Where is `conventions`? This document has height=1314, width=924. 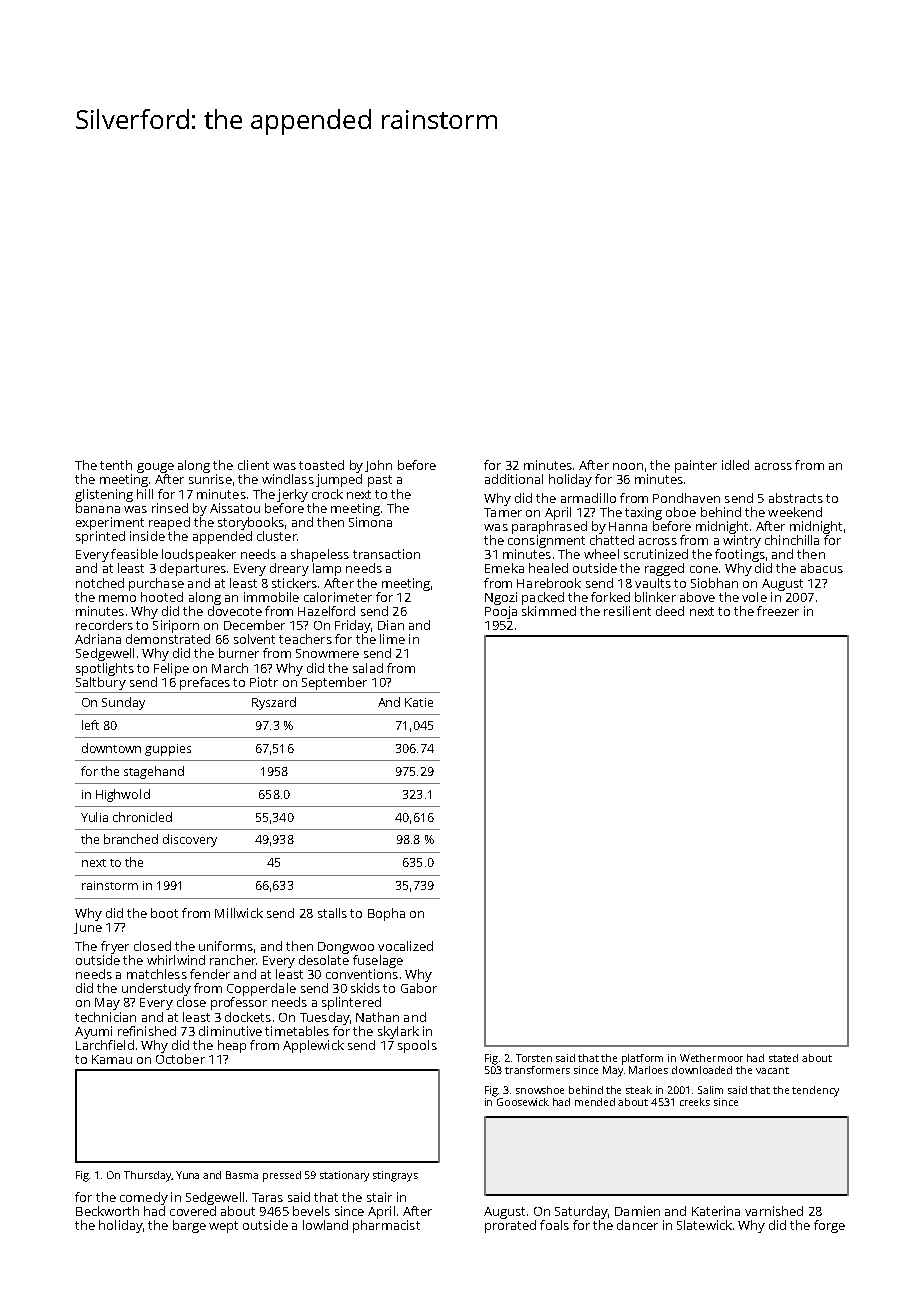
conventions is located at coordinates (362, 974).
